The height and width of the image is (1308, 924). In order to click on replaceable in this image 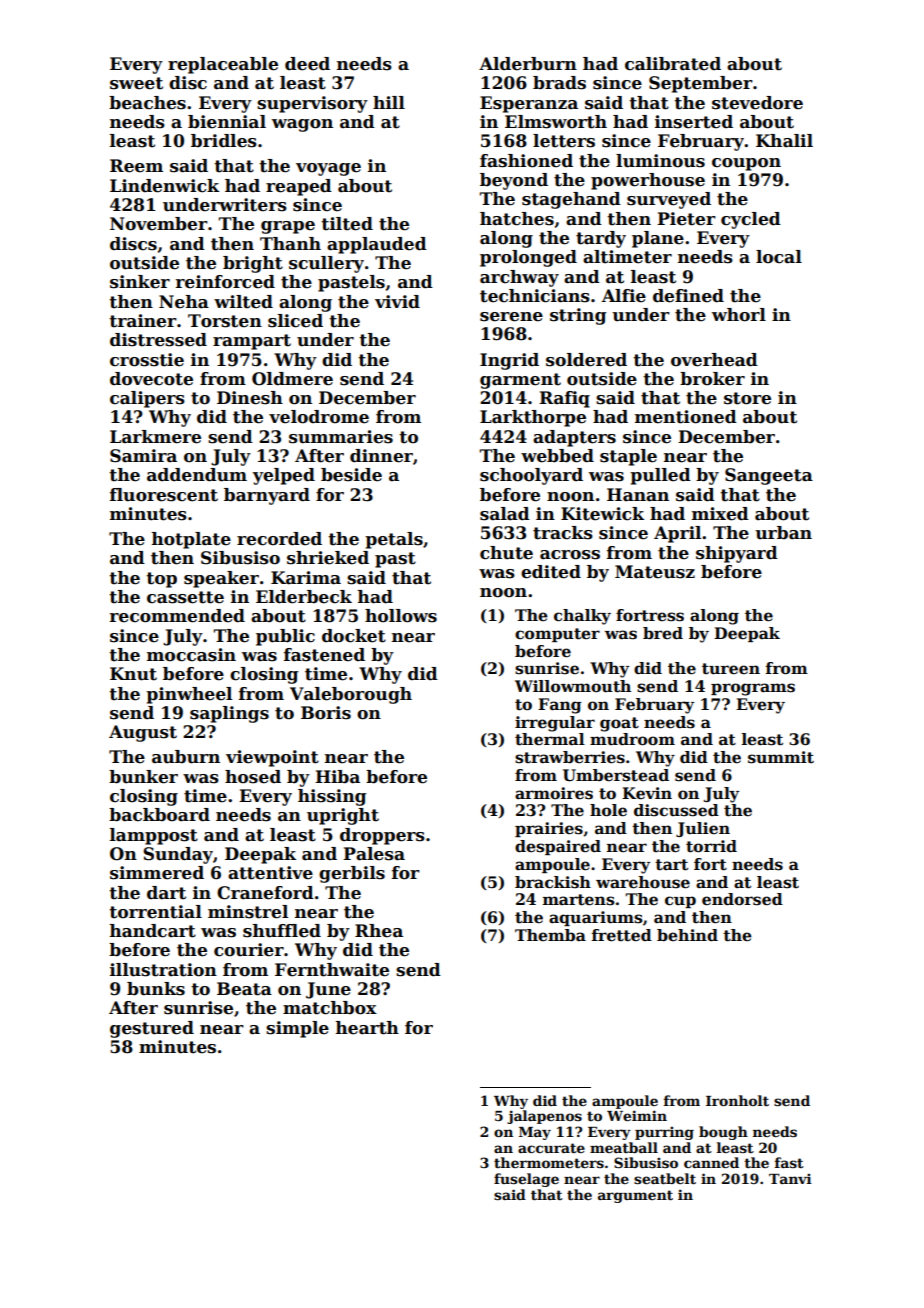, I will do `click(223, 65)`.
